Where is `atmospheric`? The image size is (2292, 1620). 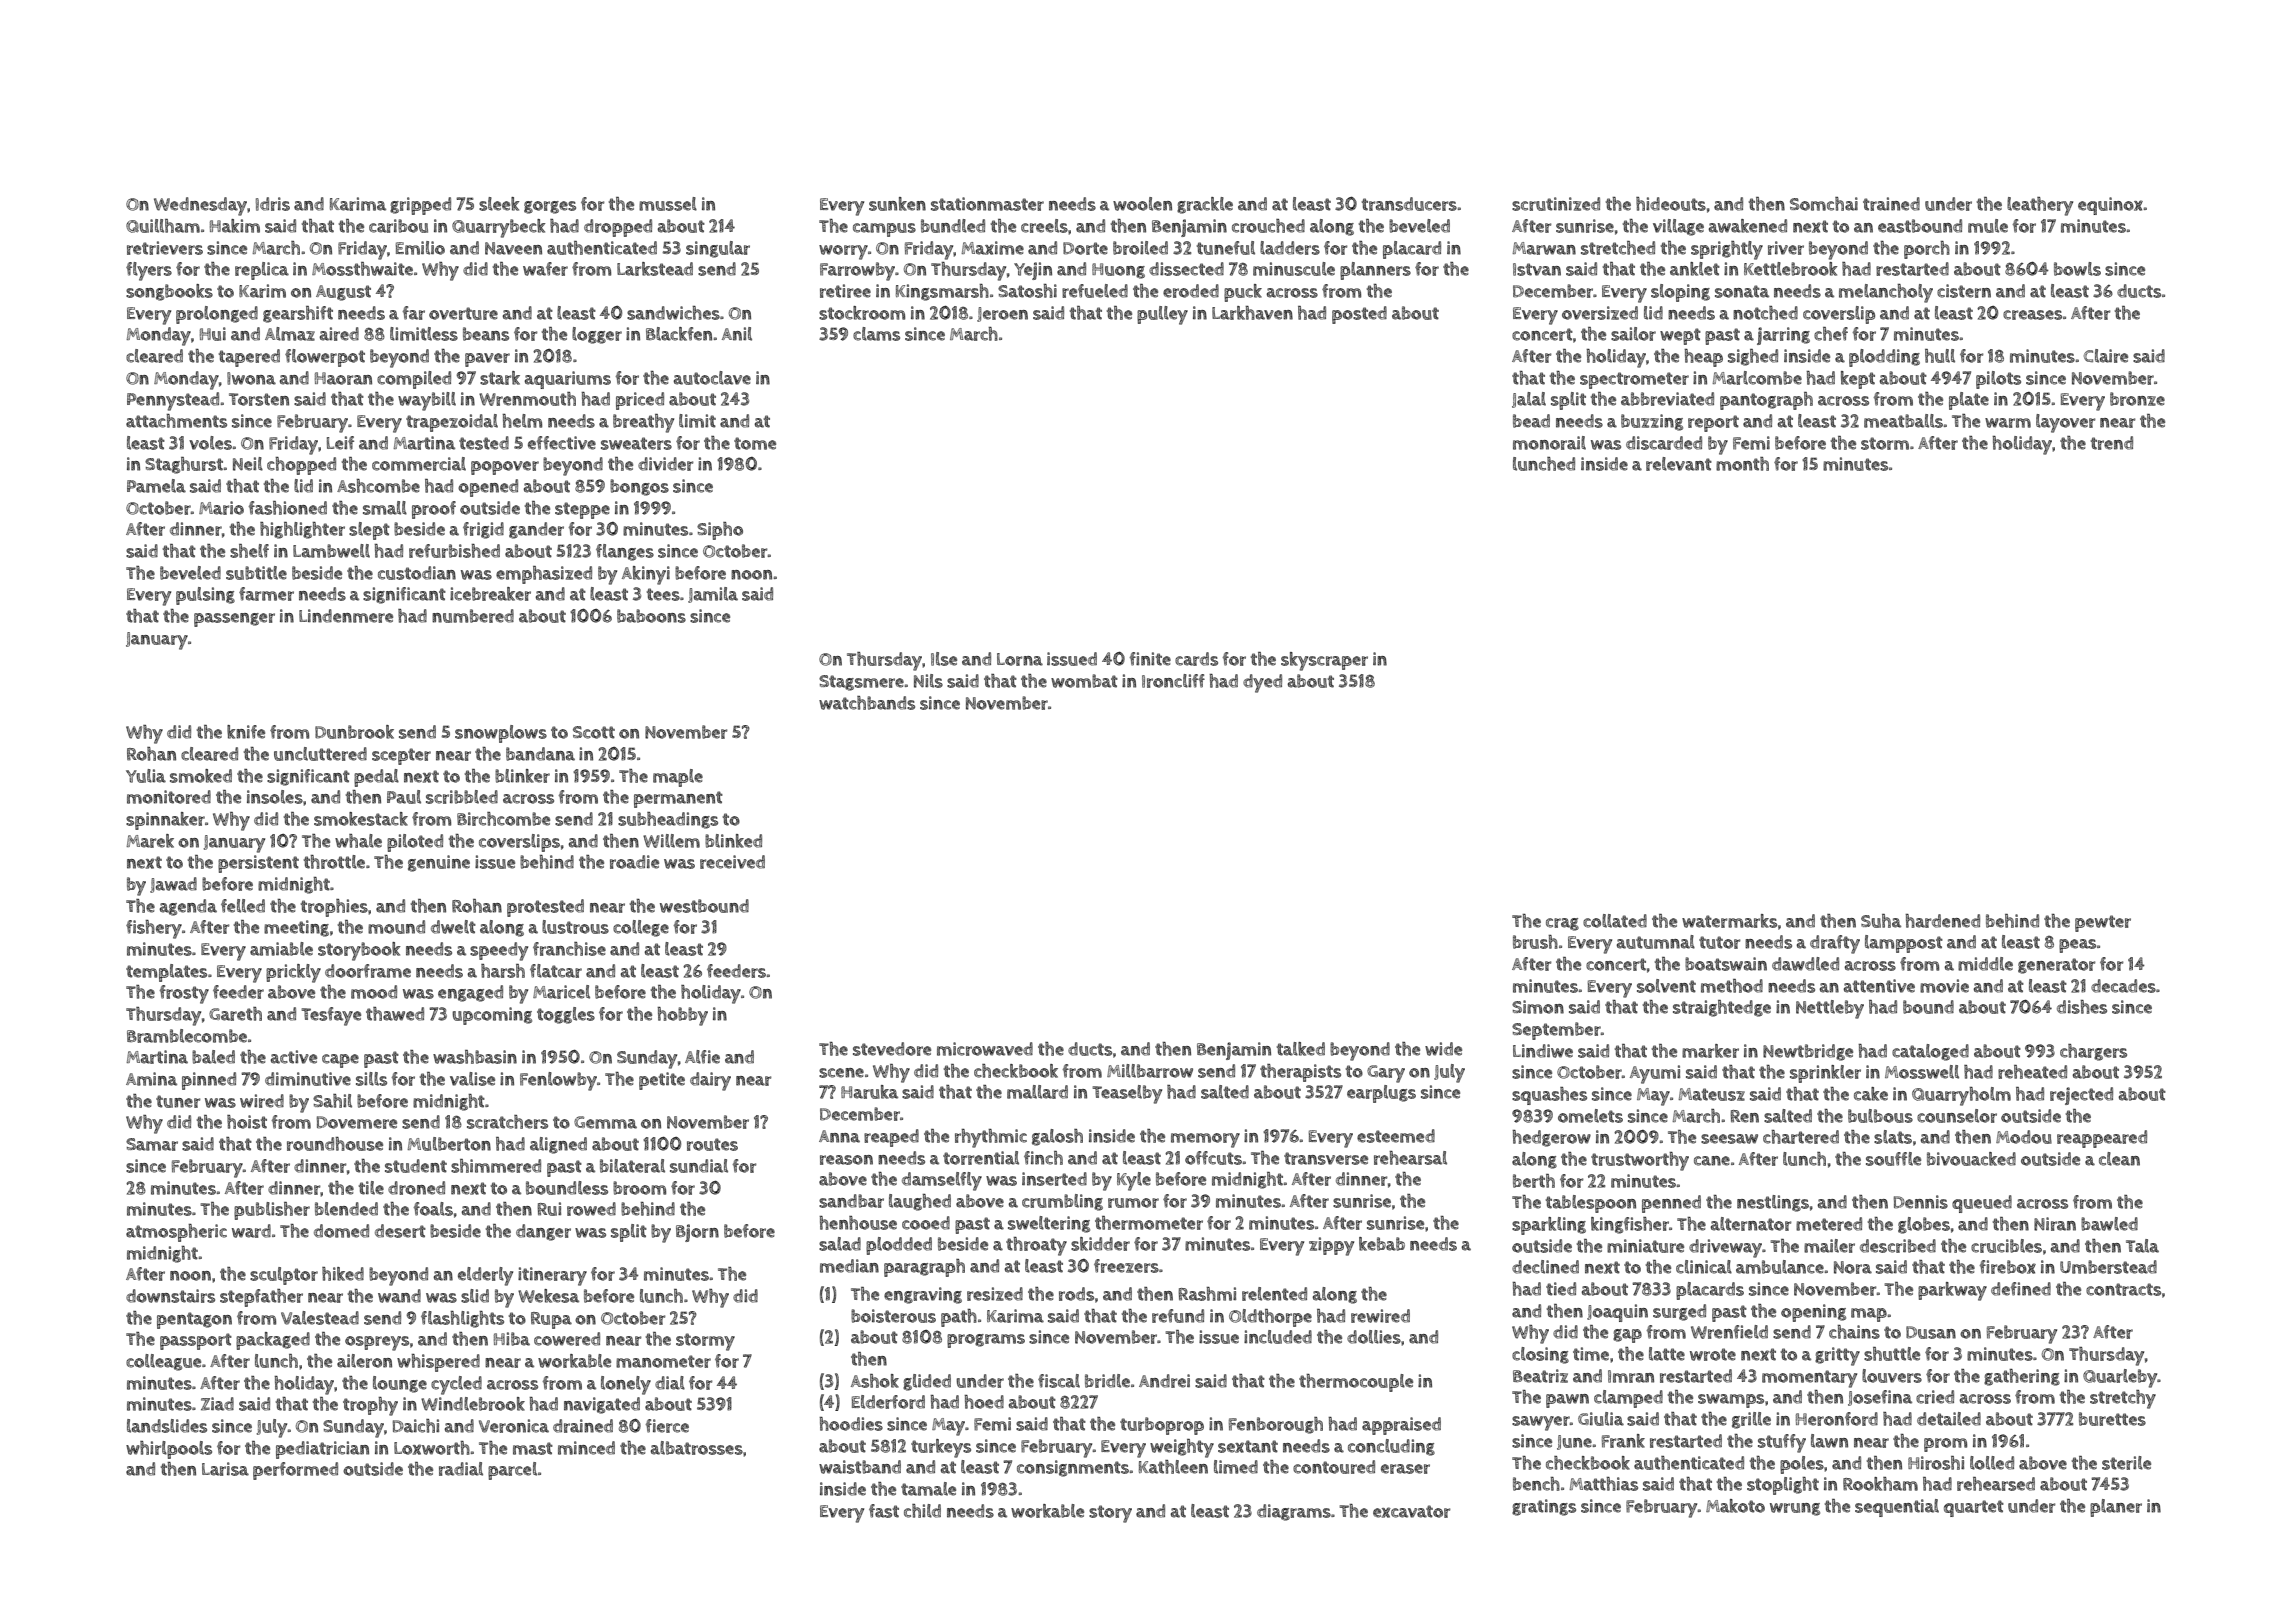 atmospheric is located at coordinates (176, 1233).
